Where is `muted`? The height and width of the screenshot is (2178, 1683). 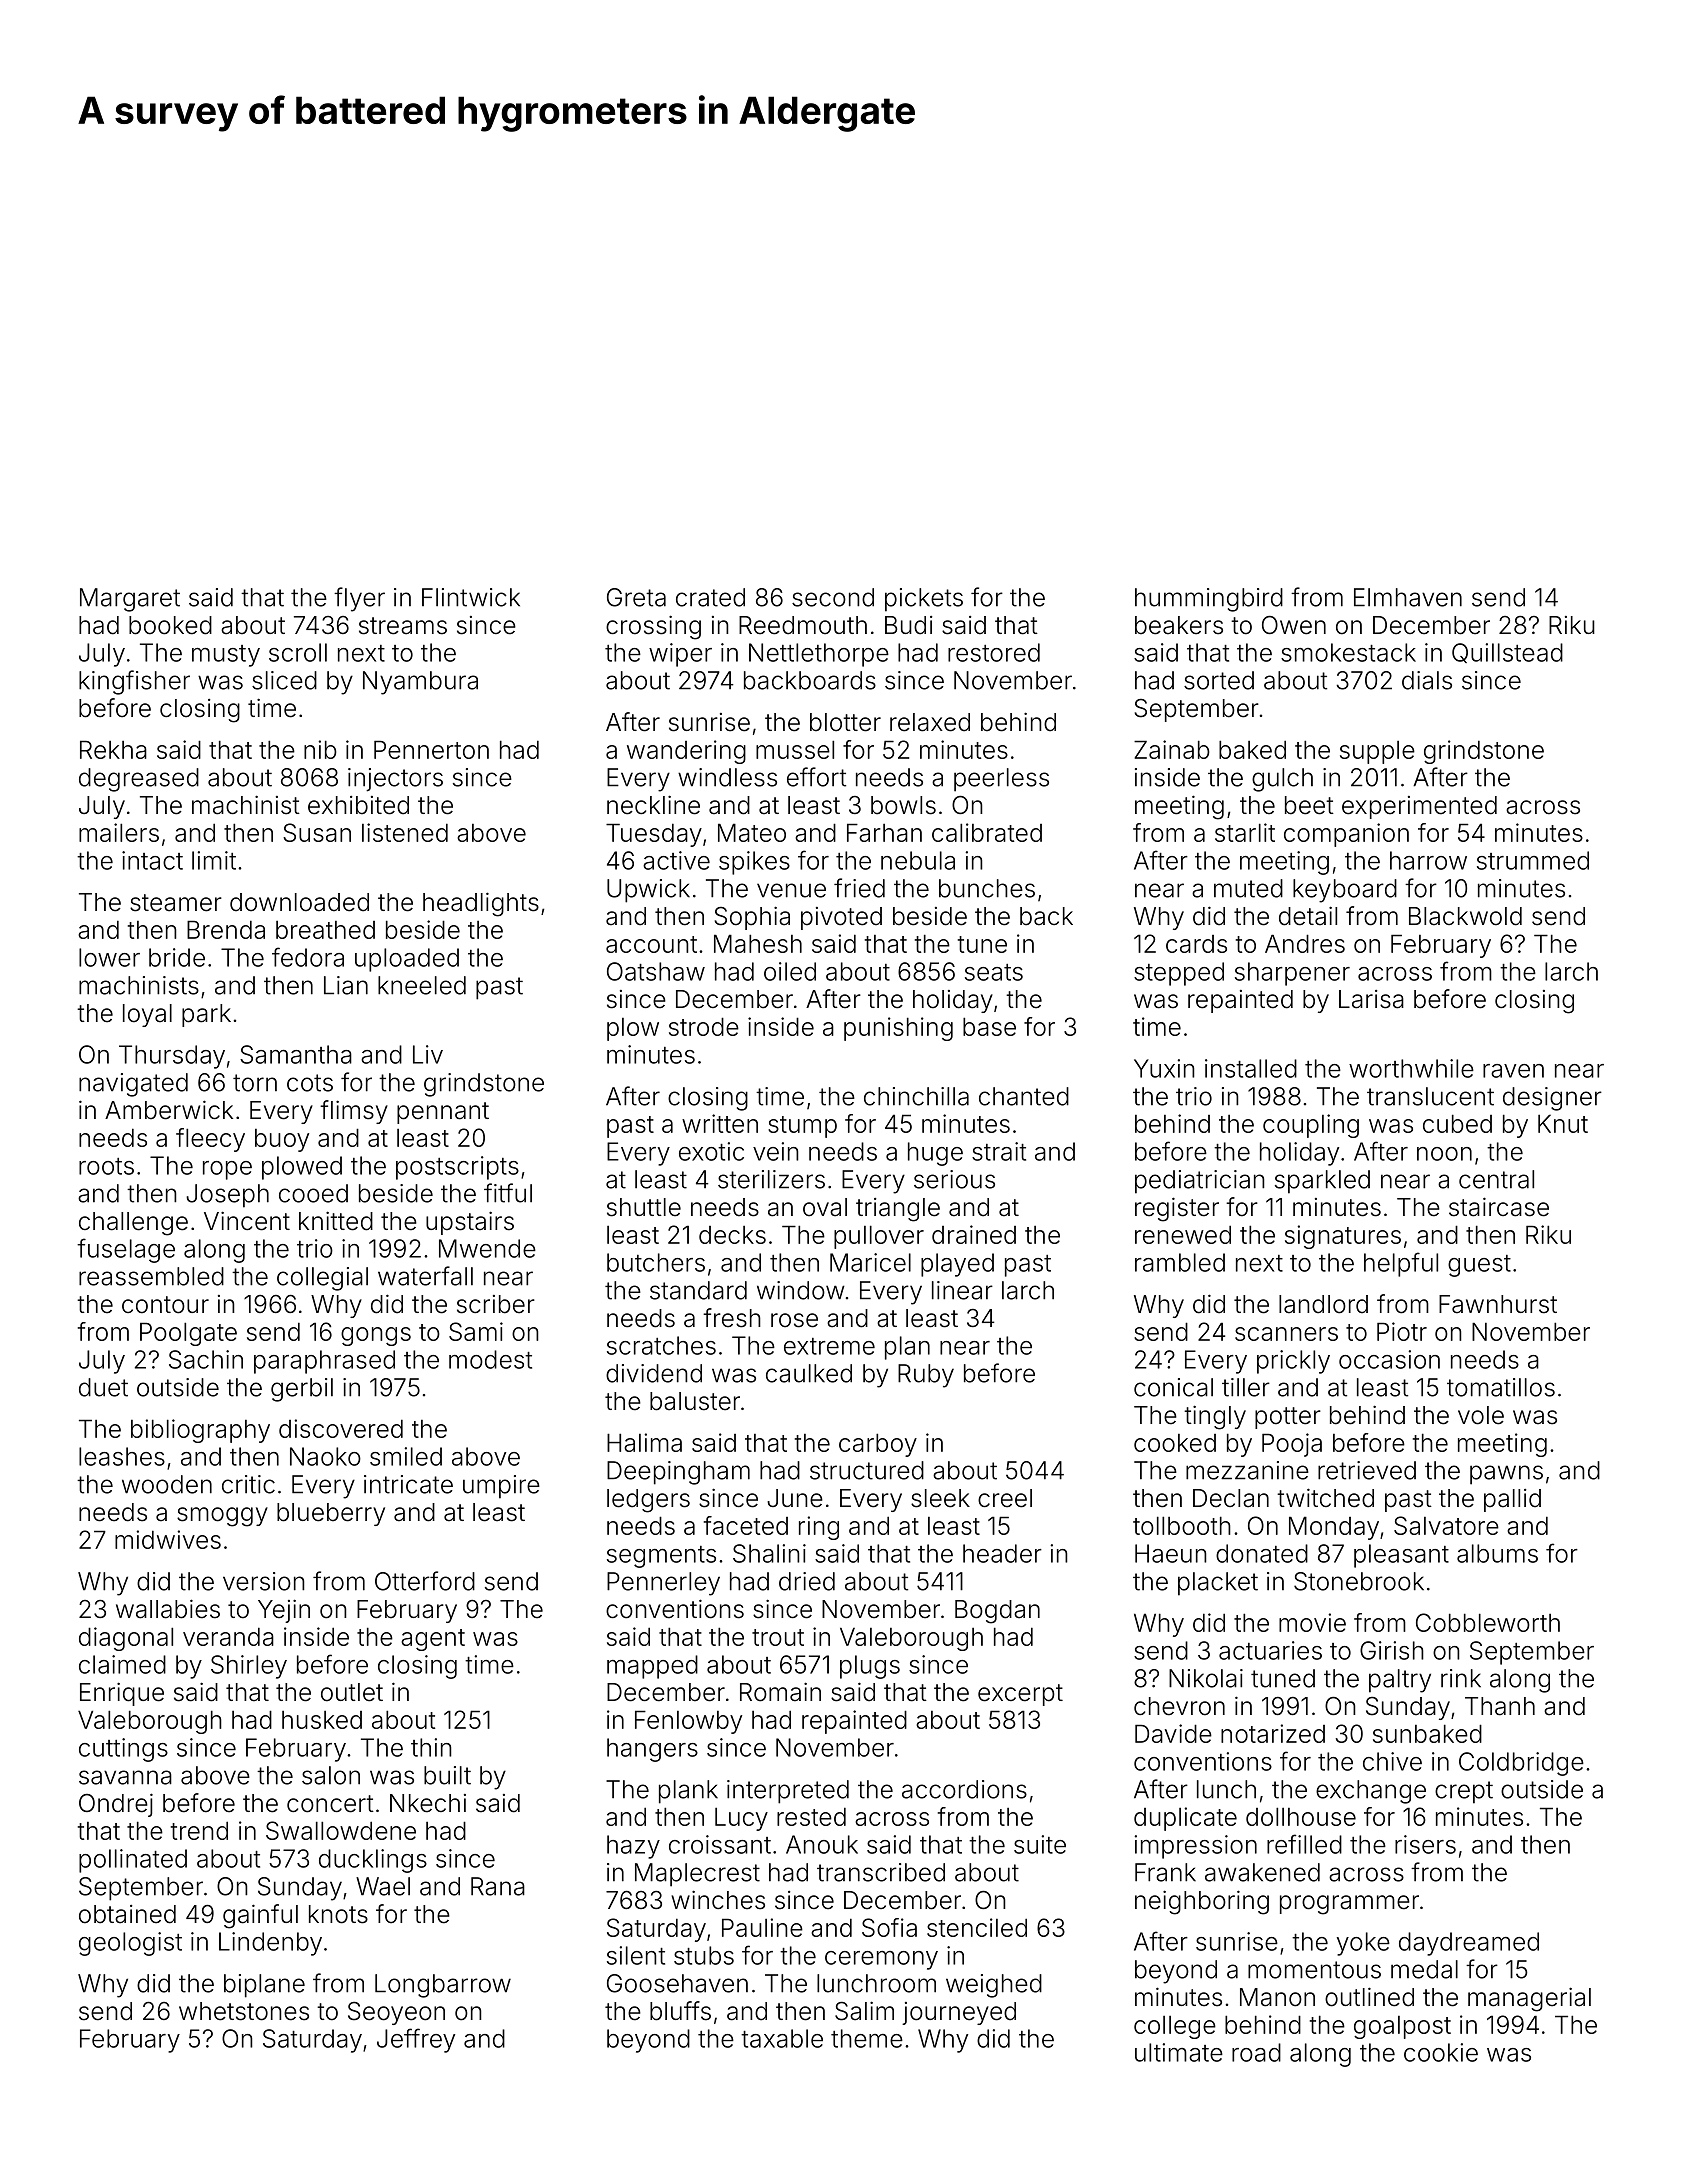
muted is located at coordinates (1248, 888).
